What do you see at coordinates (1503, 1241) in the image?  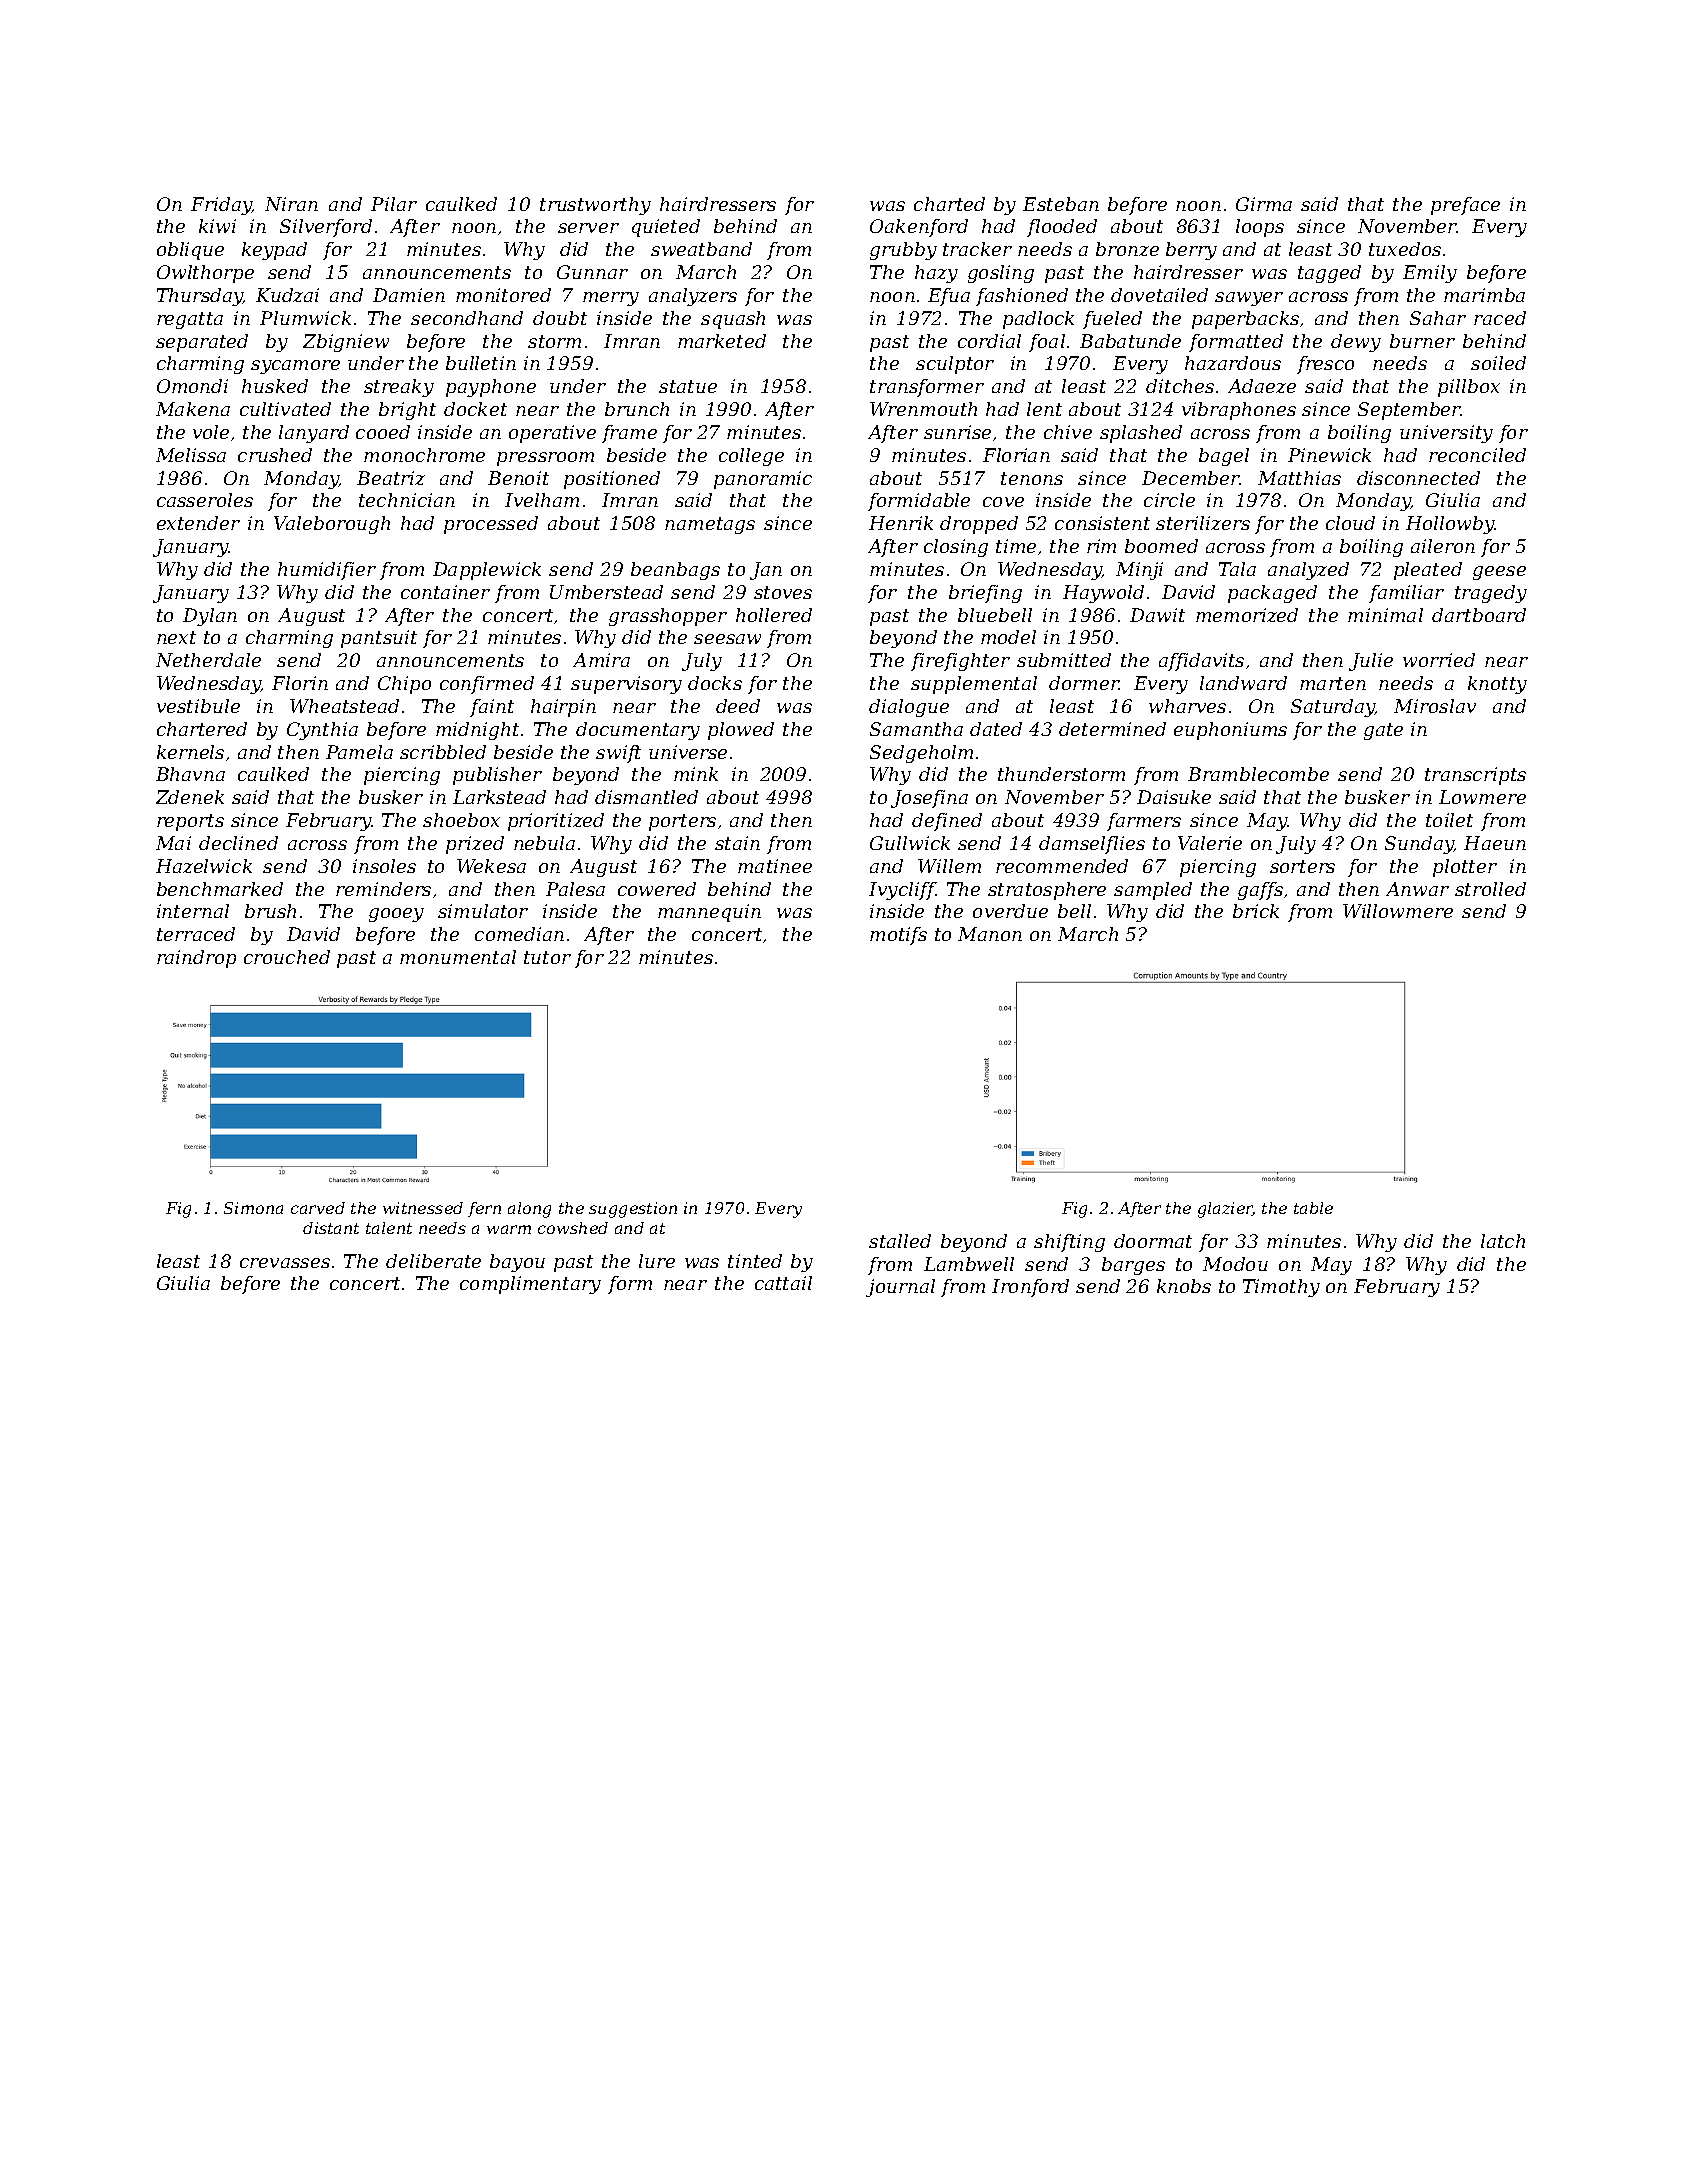 I see `latch` at bounding box center [1503, 1241].
